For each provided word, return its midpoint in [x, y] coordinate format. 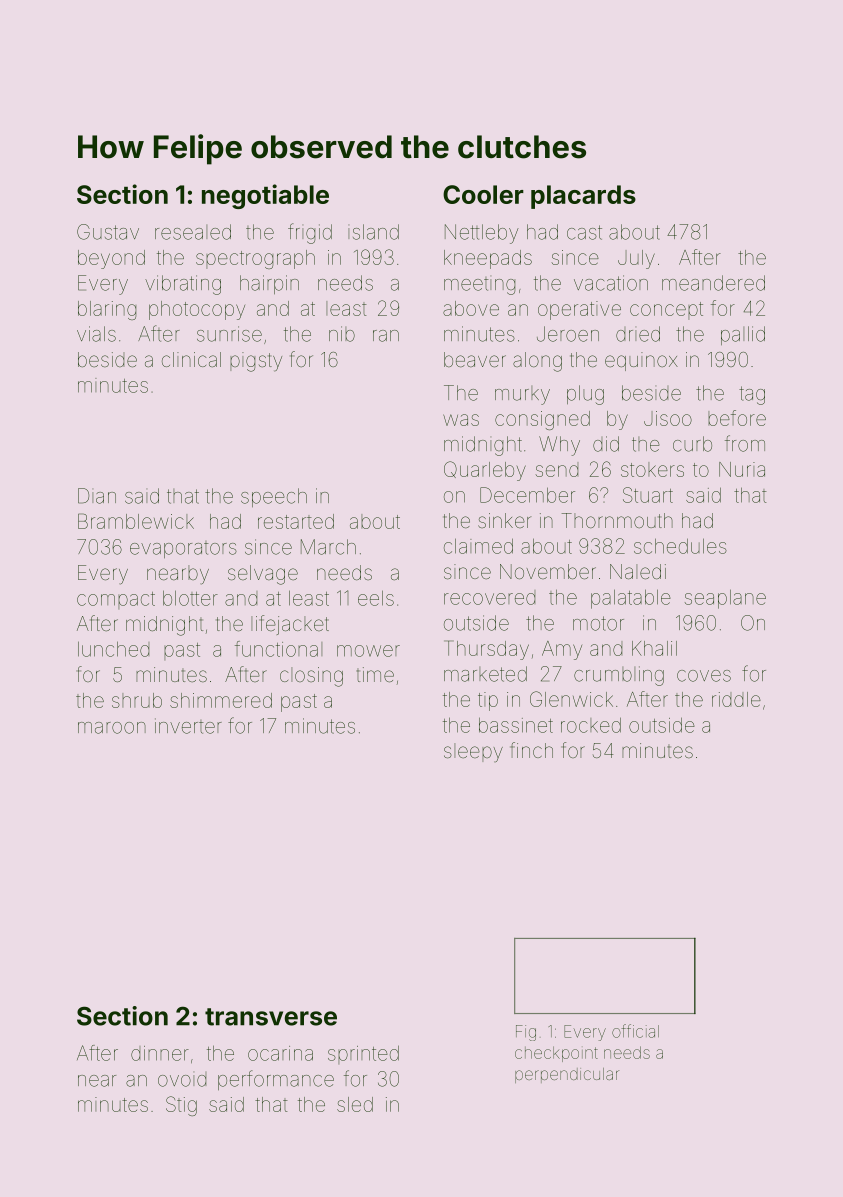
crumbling [619, 676]
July [636, 259]
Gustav [108, 232]
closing [311, 677]
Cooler [483, 194]
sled [355, 1104]
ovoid [182, 1081]
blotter [190, 598]
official [635, 1031]
